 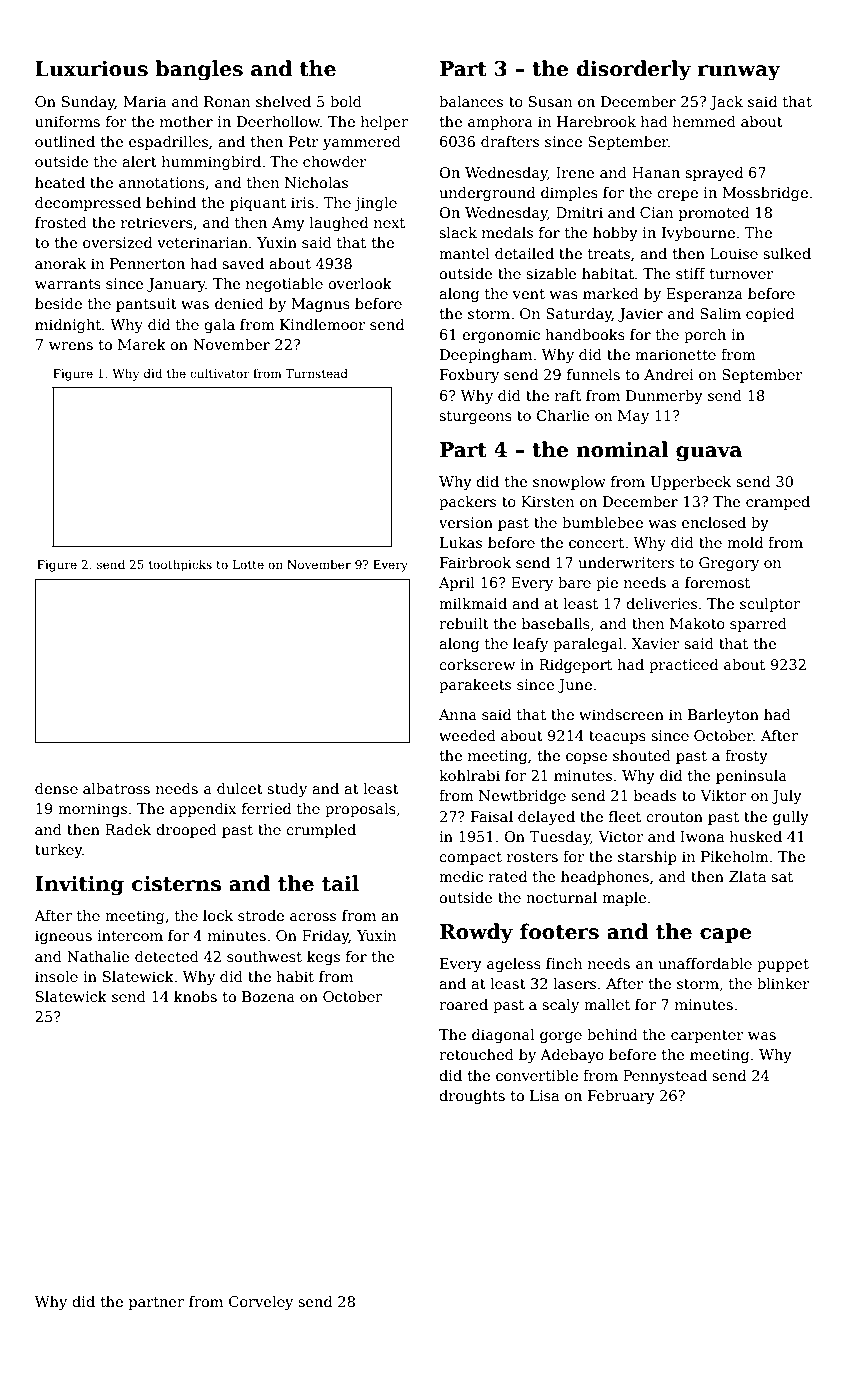 I want to click on Corveley, so click(x=261, y=1303).
